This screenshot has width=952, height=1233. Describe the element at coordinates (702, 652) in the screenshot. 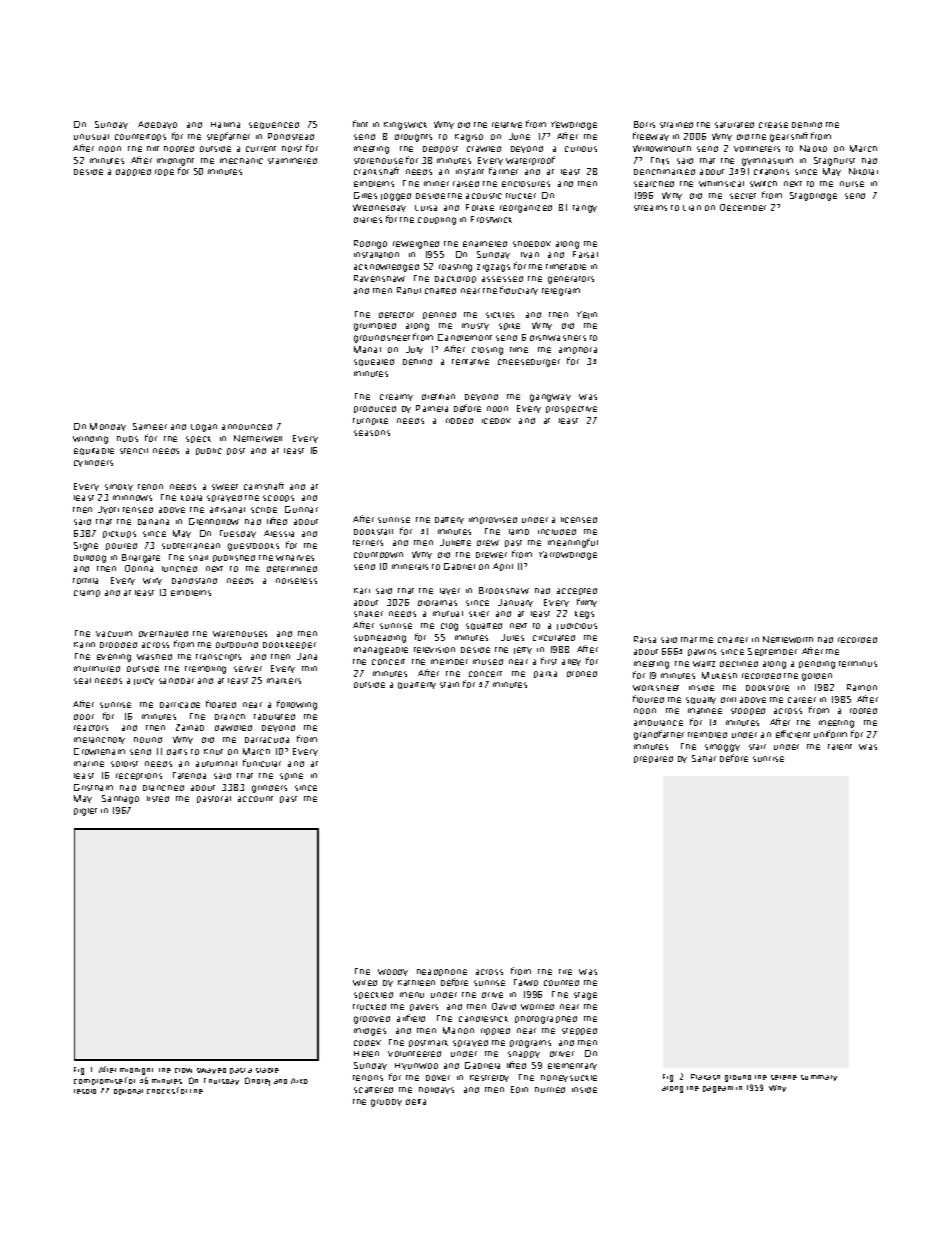

I see `pawns` at that location.
